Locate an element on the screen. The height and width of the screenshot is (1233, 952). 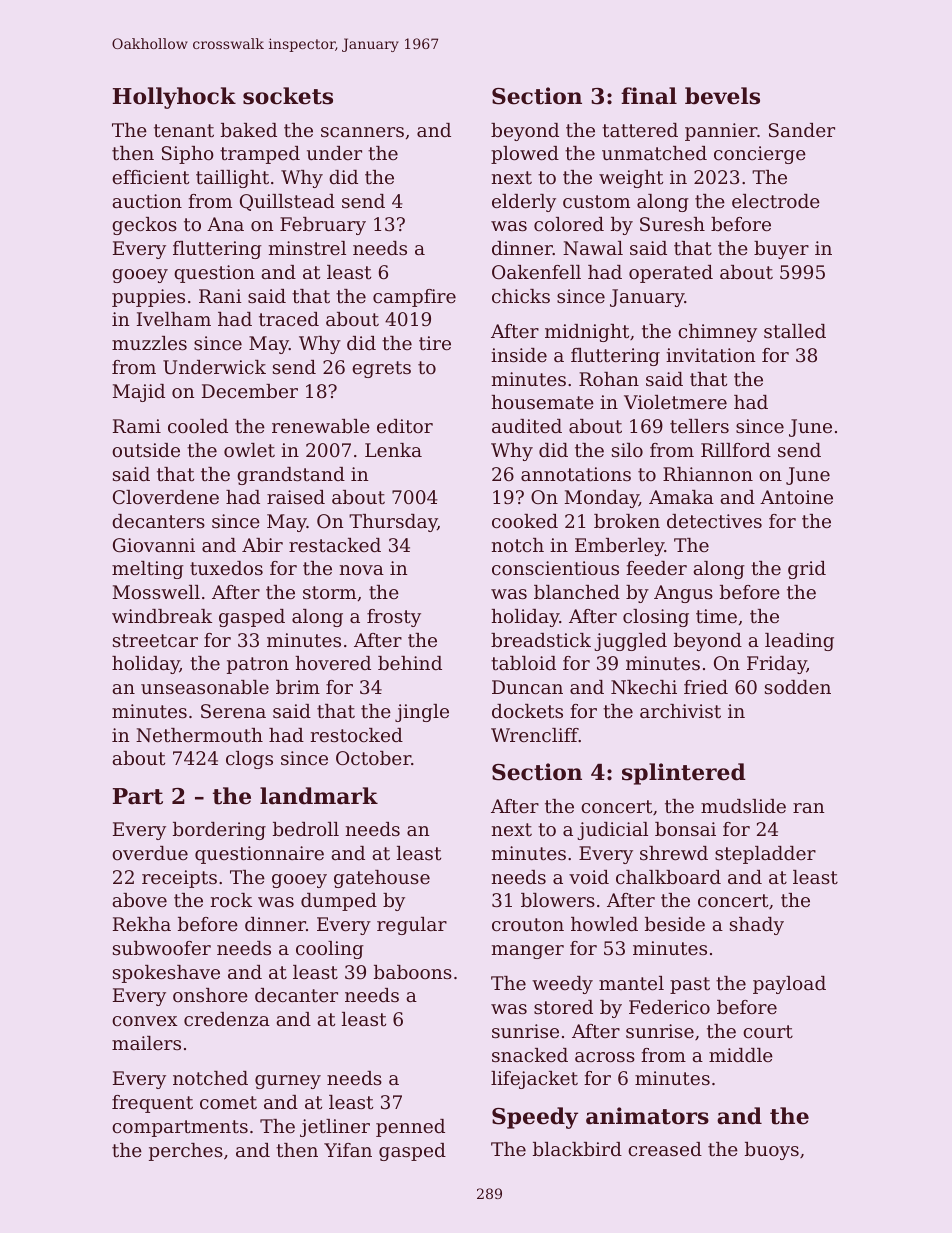
overdue is located at coordinates (150, 853).
